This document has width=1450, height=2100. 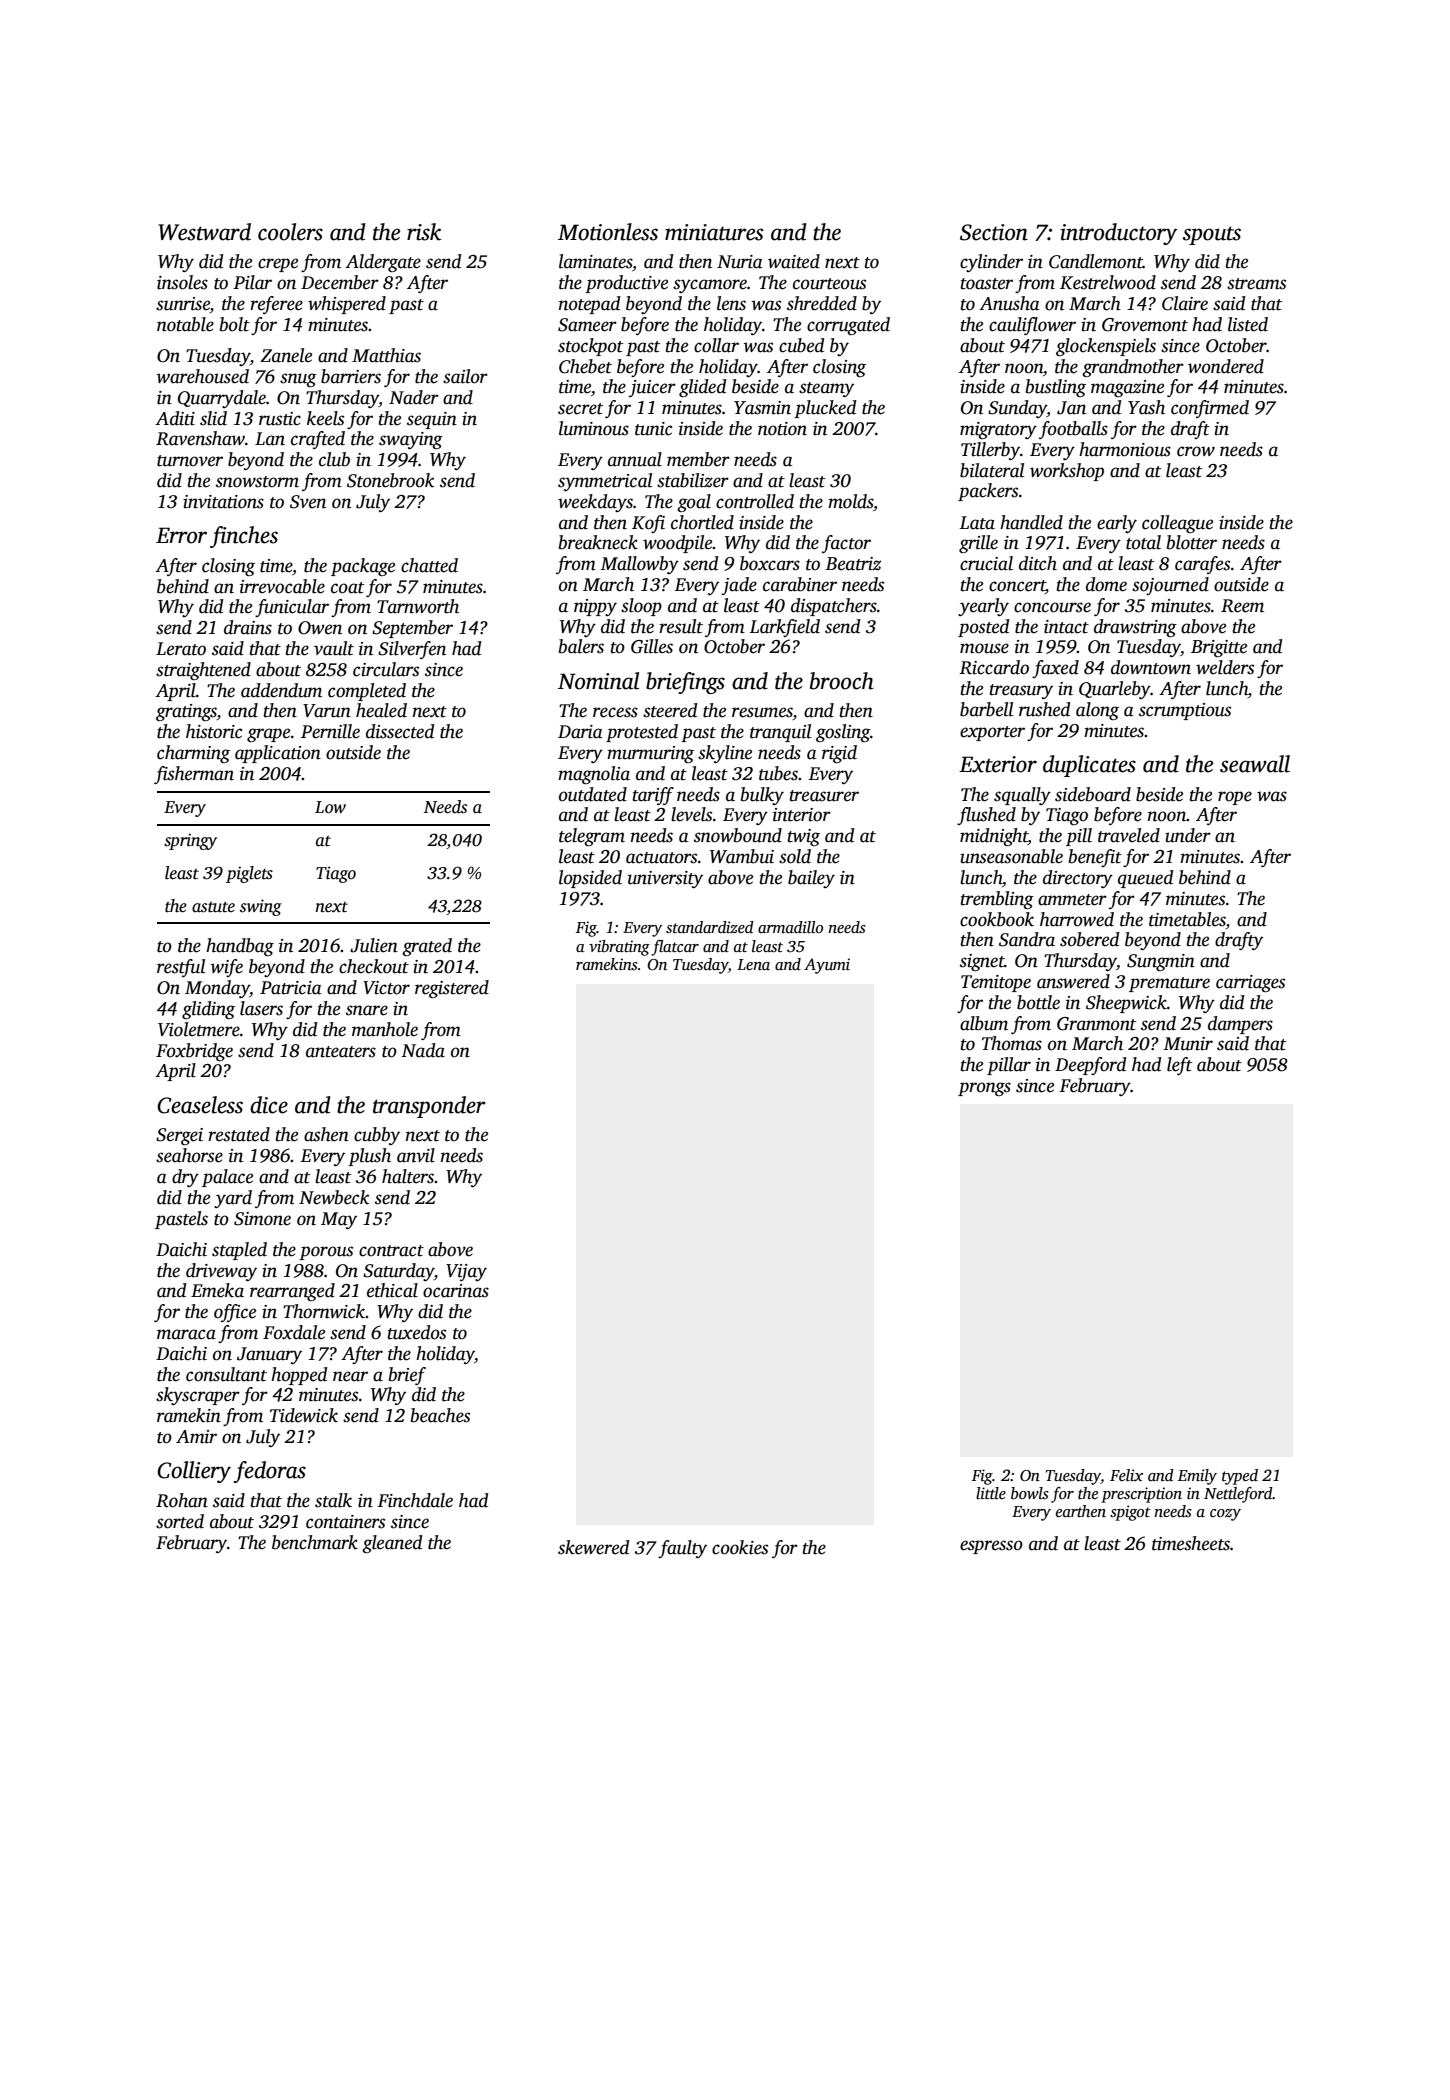 What do you see at coordinates (390, 480) in the document?
I see `Stonebrook` at bounding box center [390, 480].
